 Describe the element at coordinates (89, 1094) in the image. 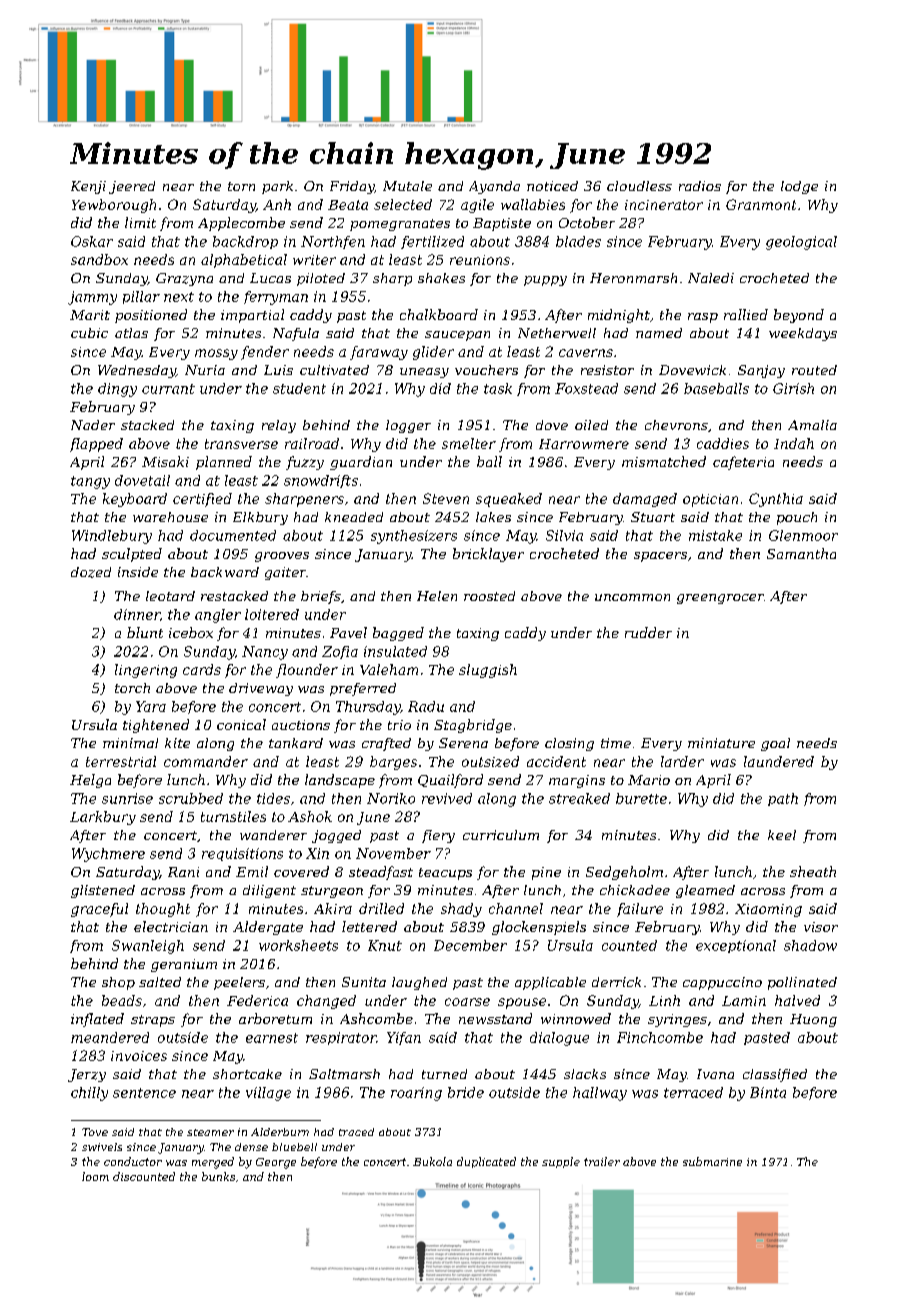

I see `chilly` at that location.
